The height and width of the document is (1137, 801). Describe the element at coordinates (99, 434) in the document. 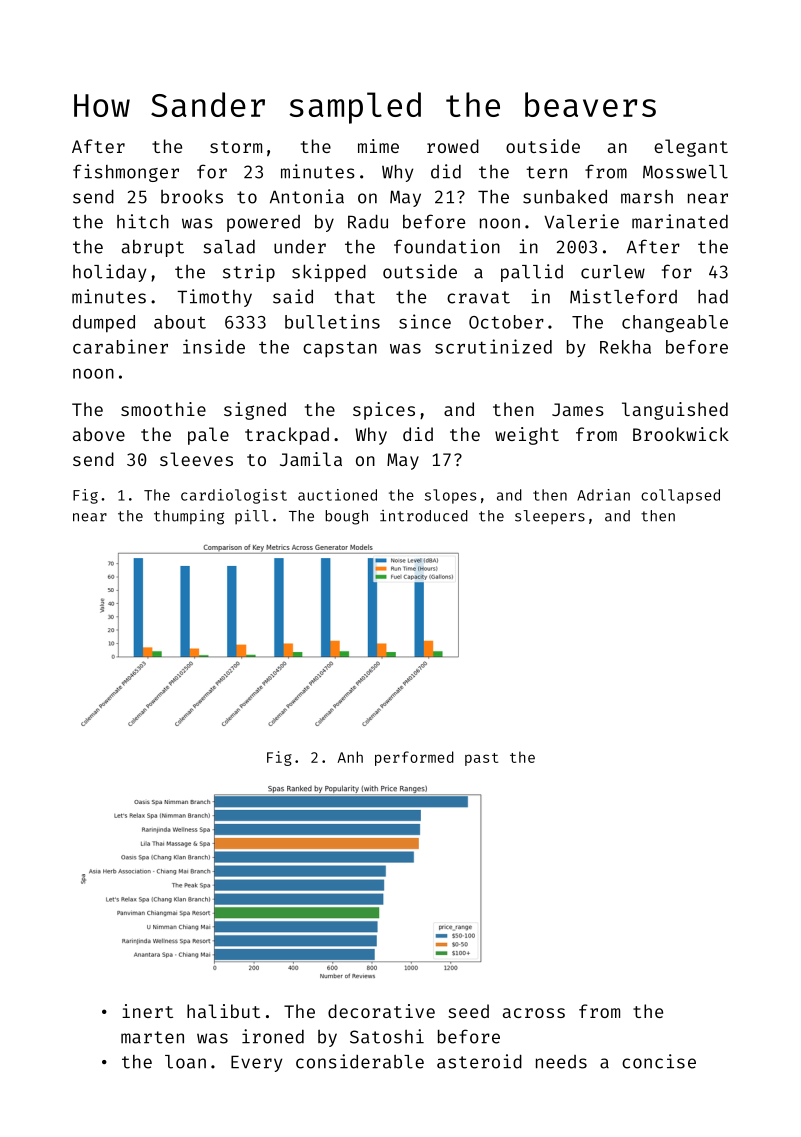

I see `above` at that location.
